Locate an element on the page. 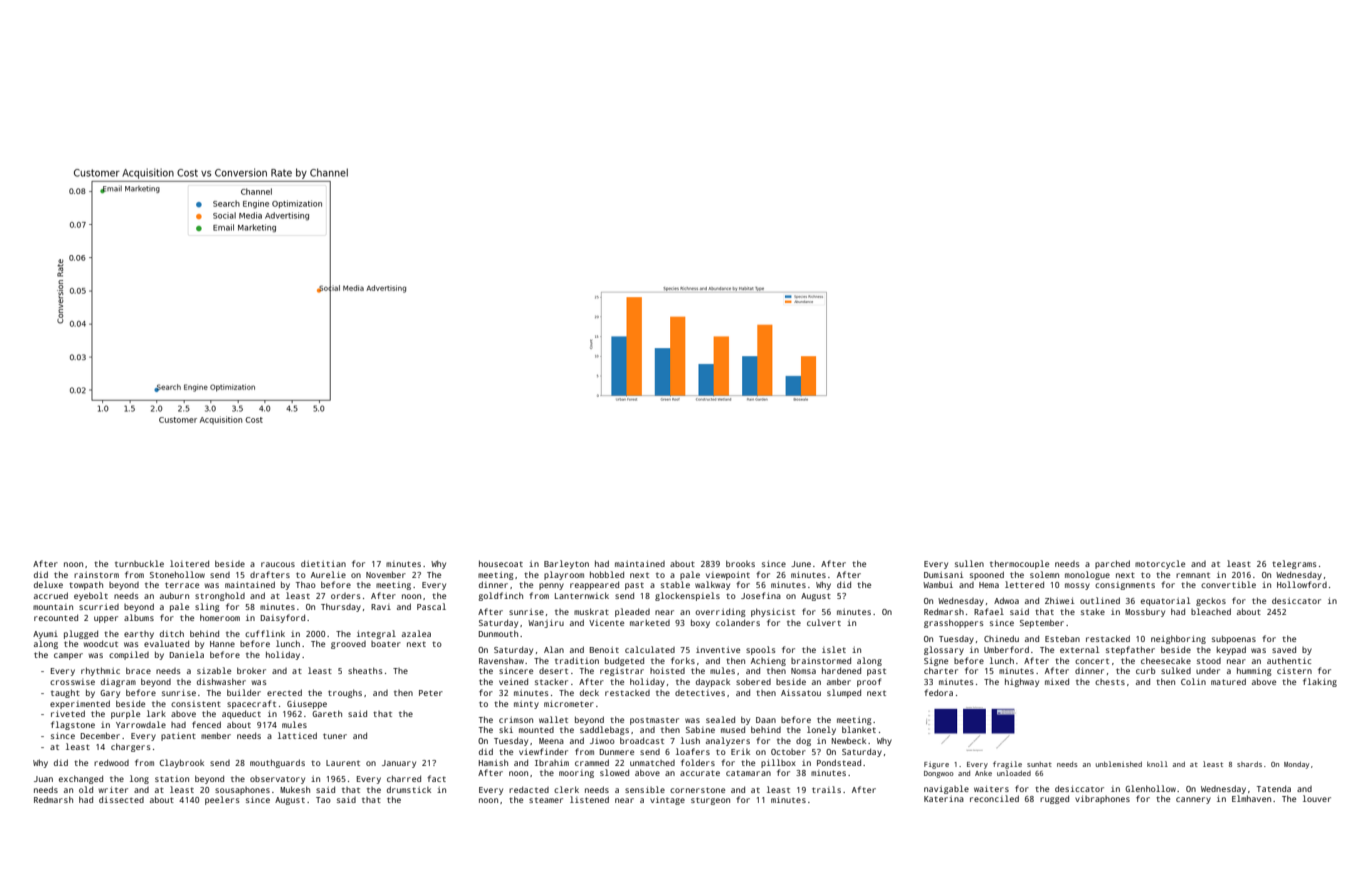 The image size is (1372, 887). chests is located at coordinates (1110, 682).
